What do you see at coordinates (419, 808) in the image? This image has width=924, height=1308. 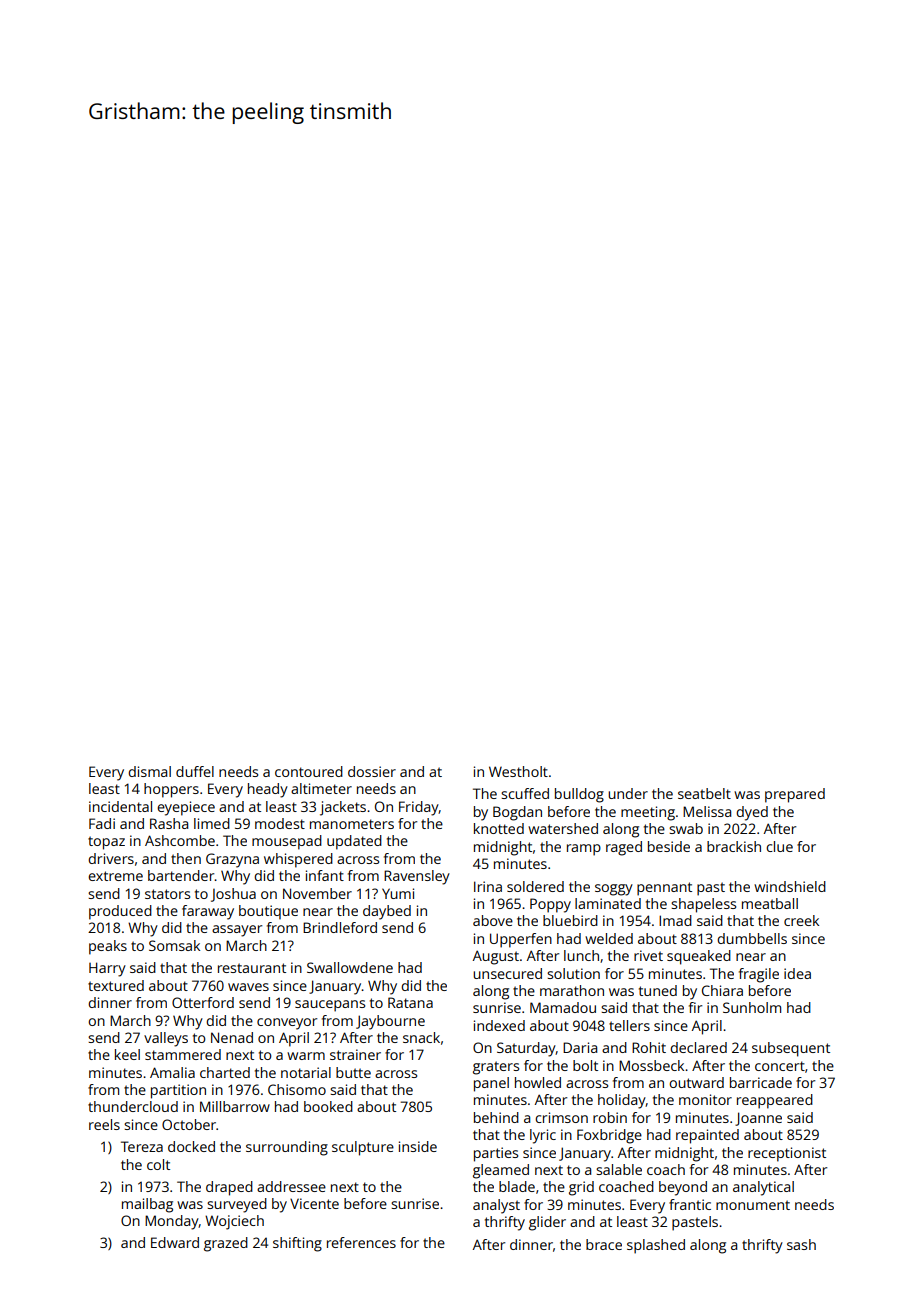 I see `Friday` at bounding box center [419, 808].
